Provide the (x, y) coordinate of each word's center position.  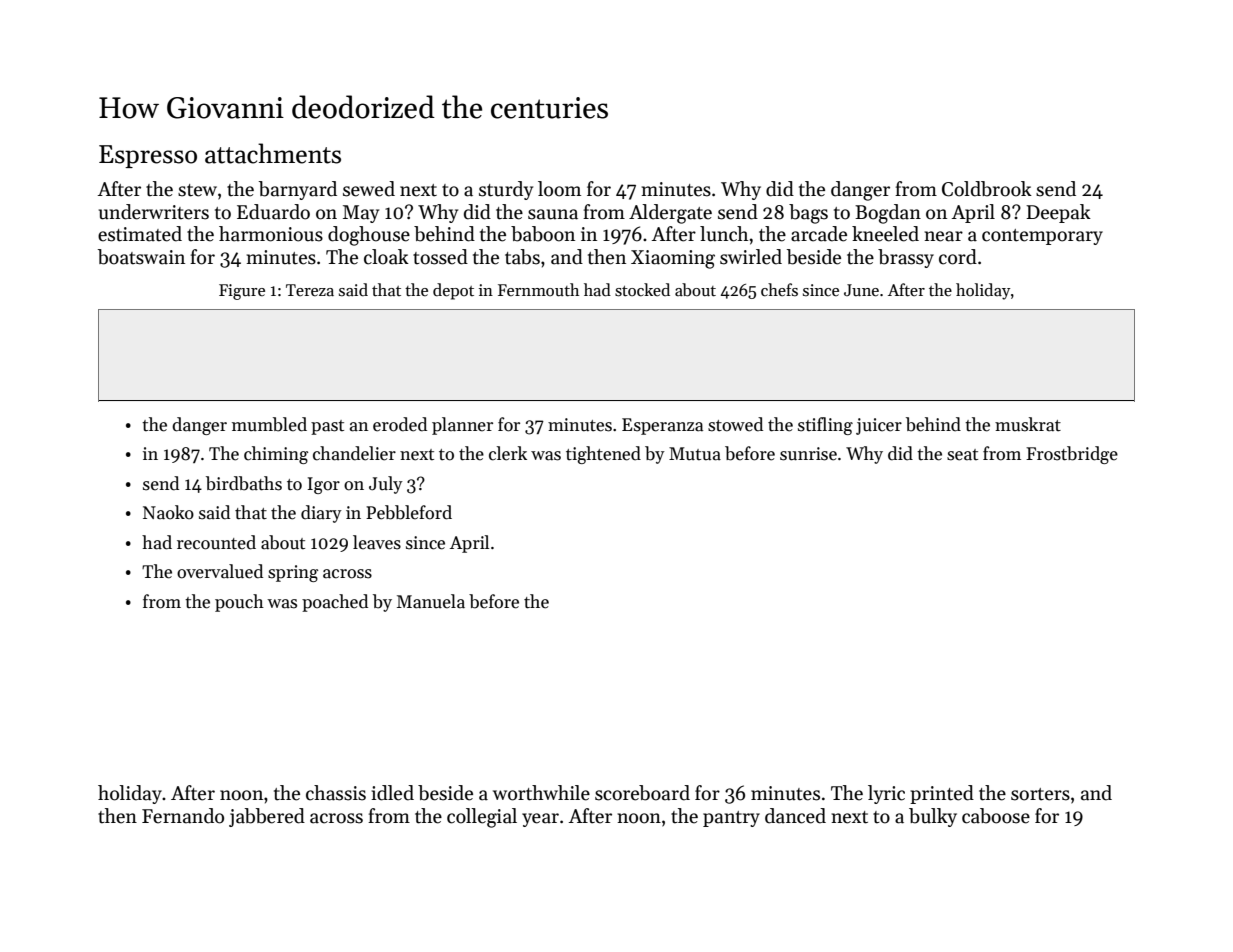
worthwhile (541, 793)
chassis (336, 793)
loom (559, 189)
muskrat (1028, 424)
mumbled (269, 424)
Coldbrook (987, 189)
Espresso (148, 156)
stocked (642, 290)
